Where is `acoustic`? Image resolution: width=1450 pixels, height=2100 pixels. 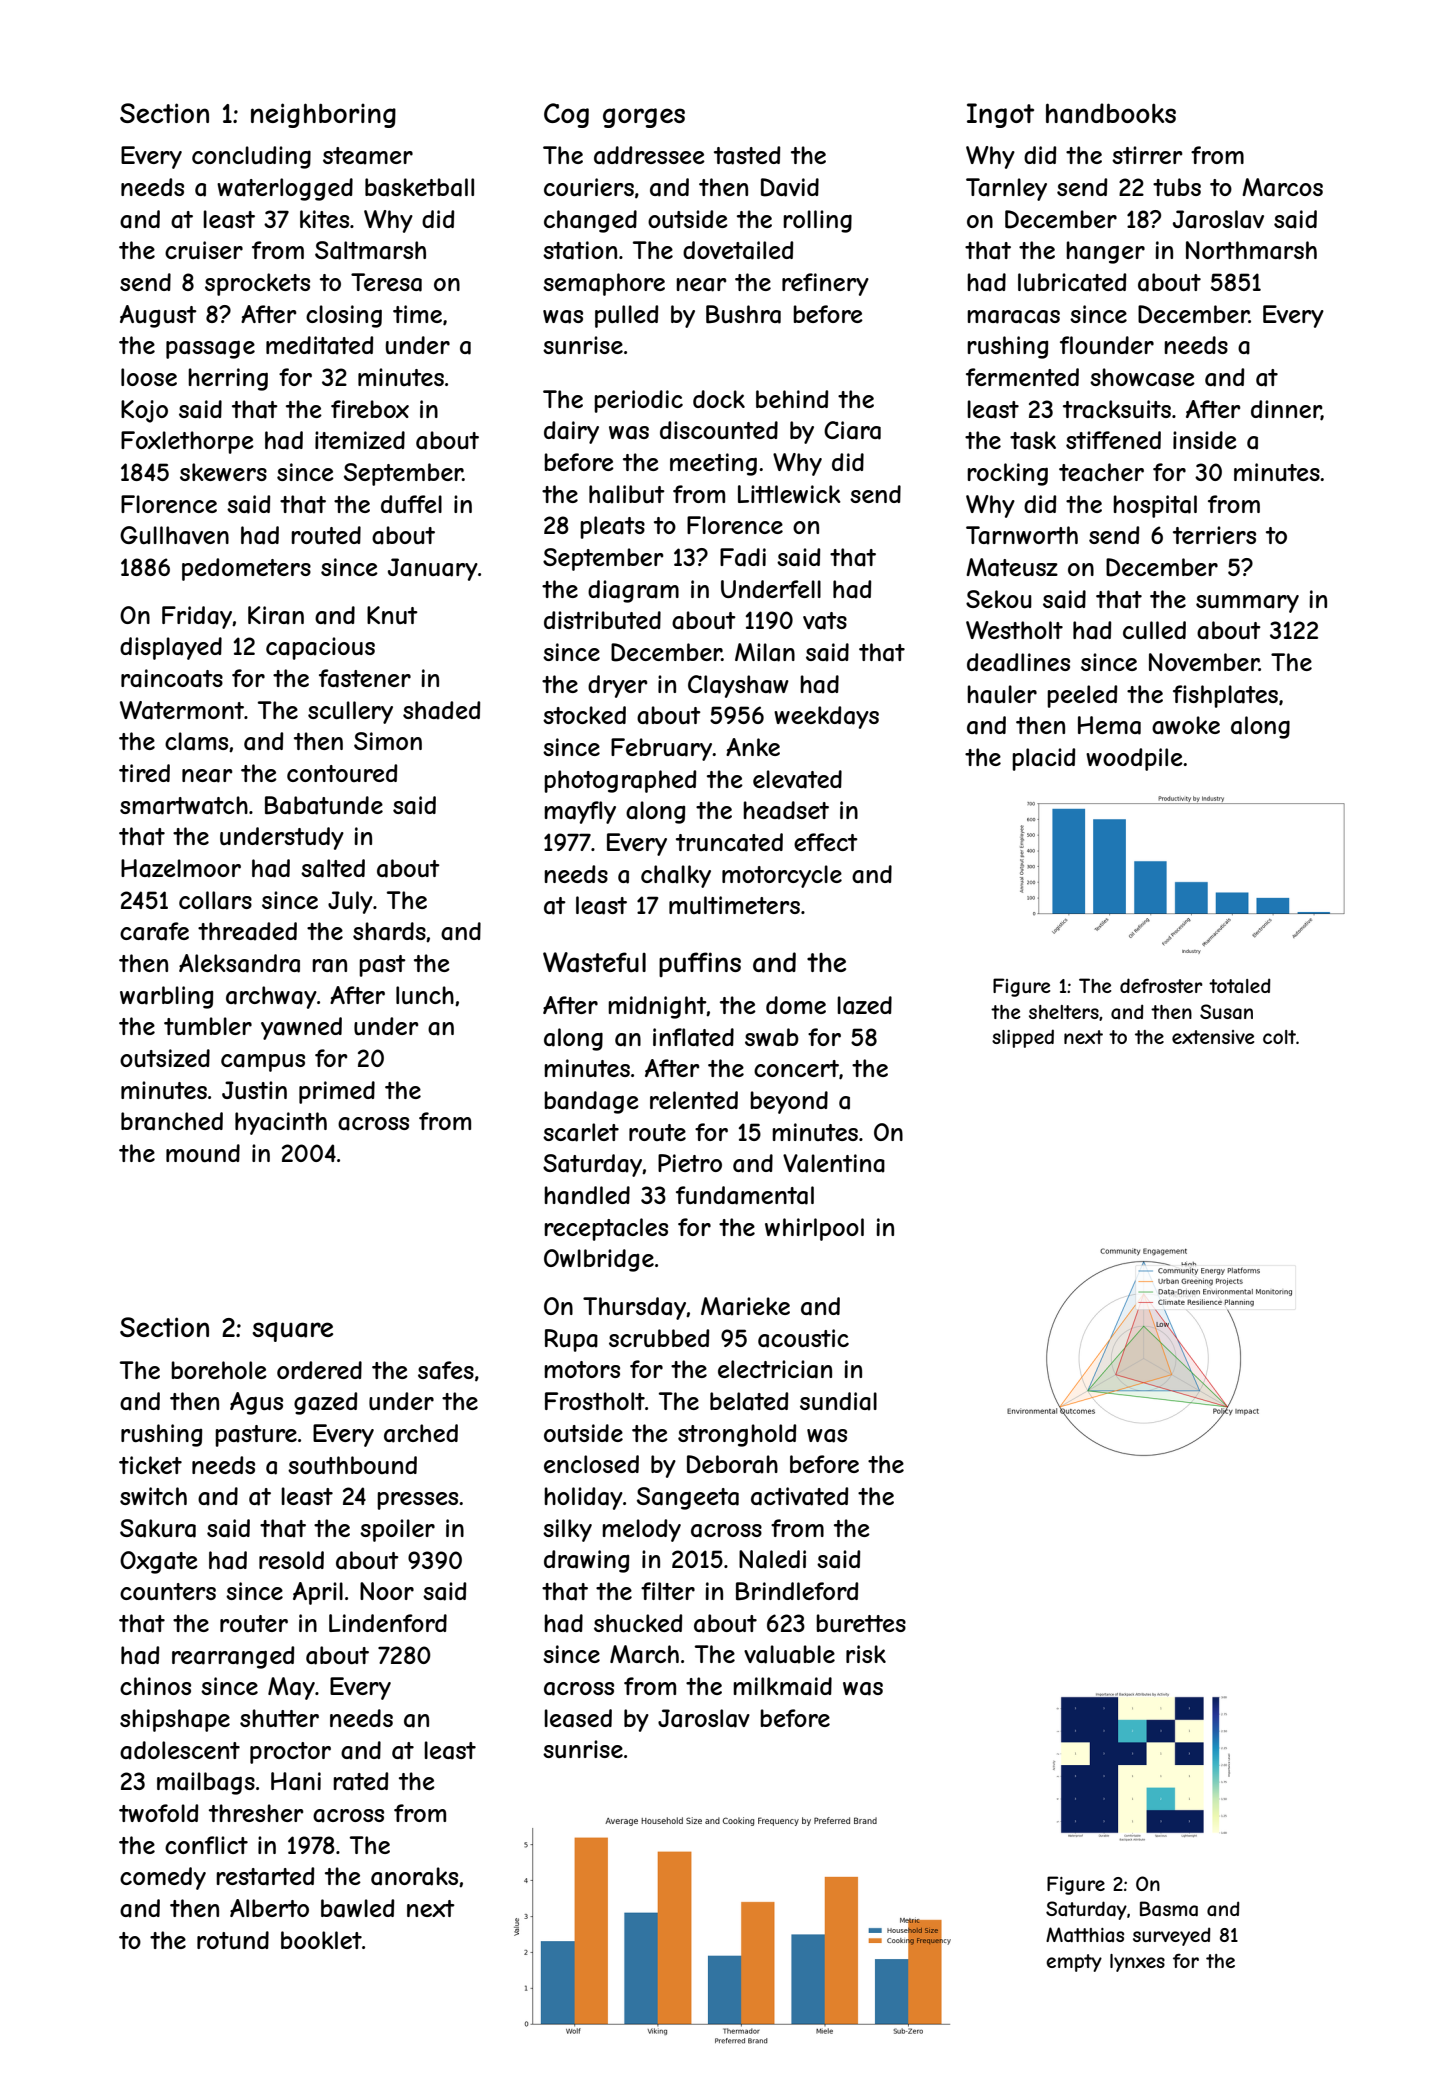 acoustic is located at coordinates (803, 1338).
